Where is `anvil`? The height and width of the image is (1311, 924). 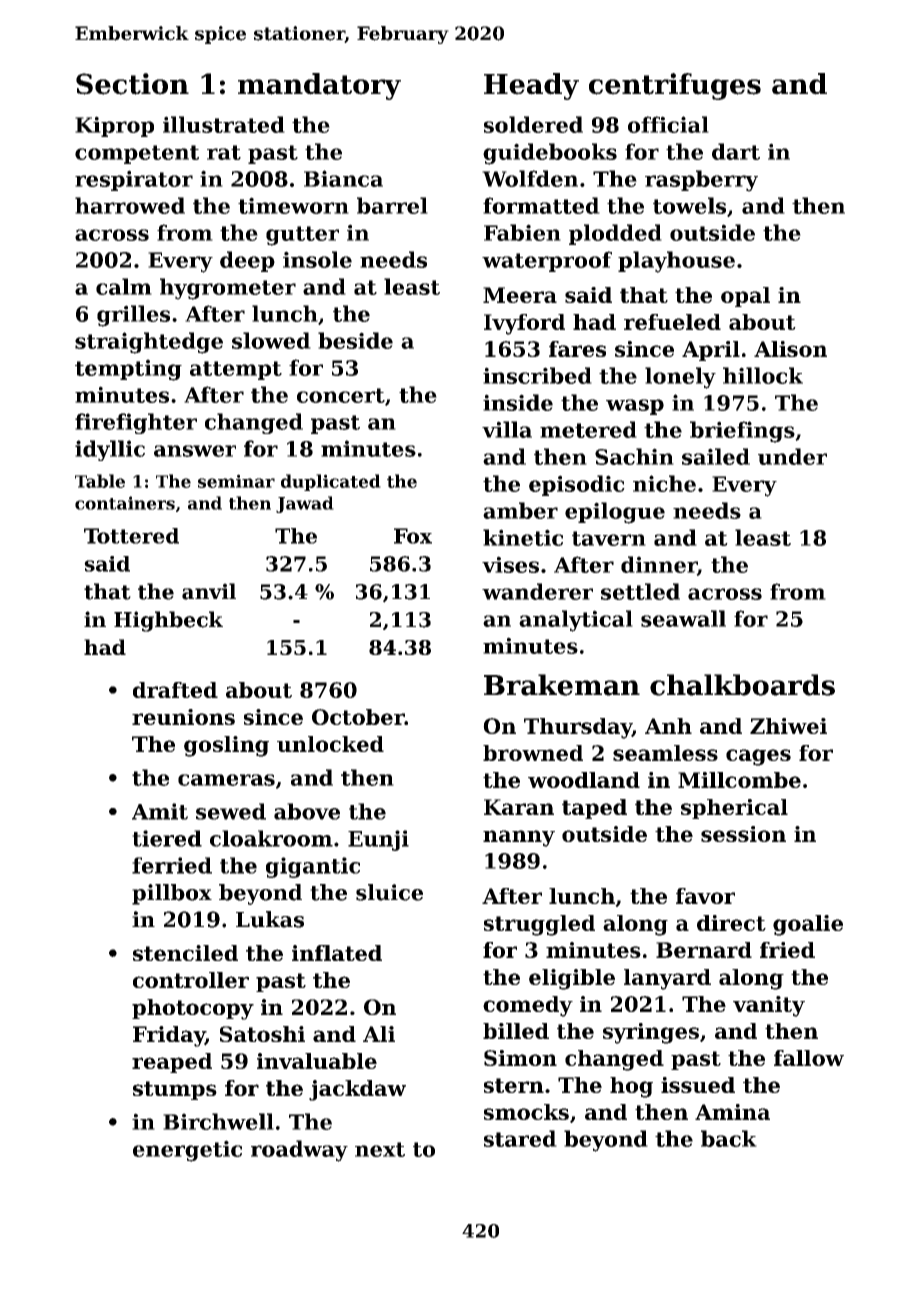 anvil is located at coordinates (209, 591).
